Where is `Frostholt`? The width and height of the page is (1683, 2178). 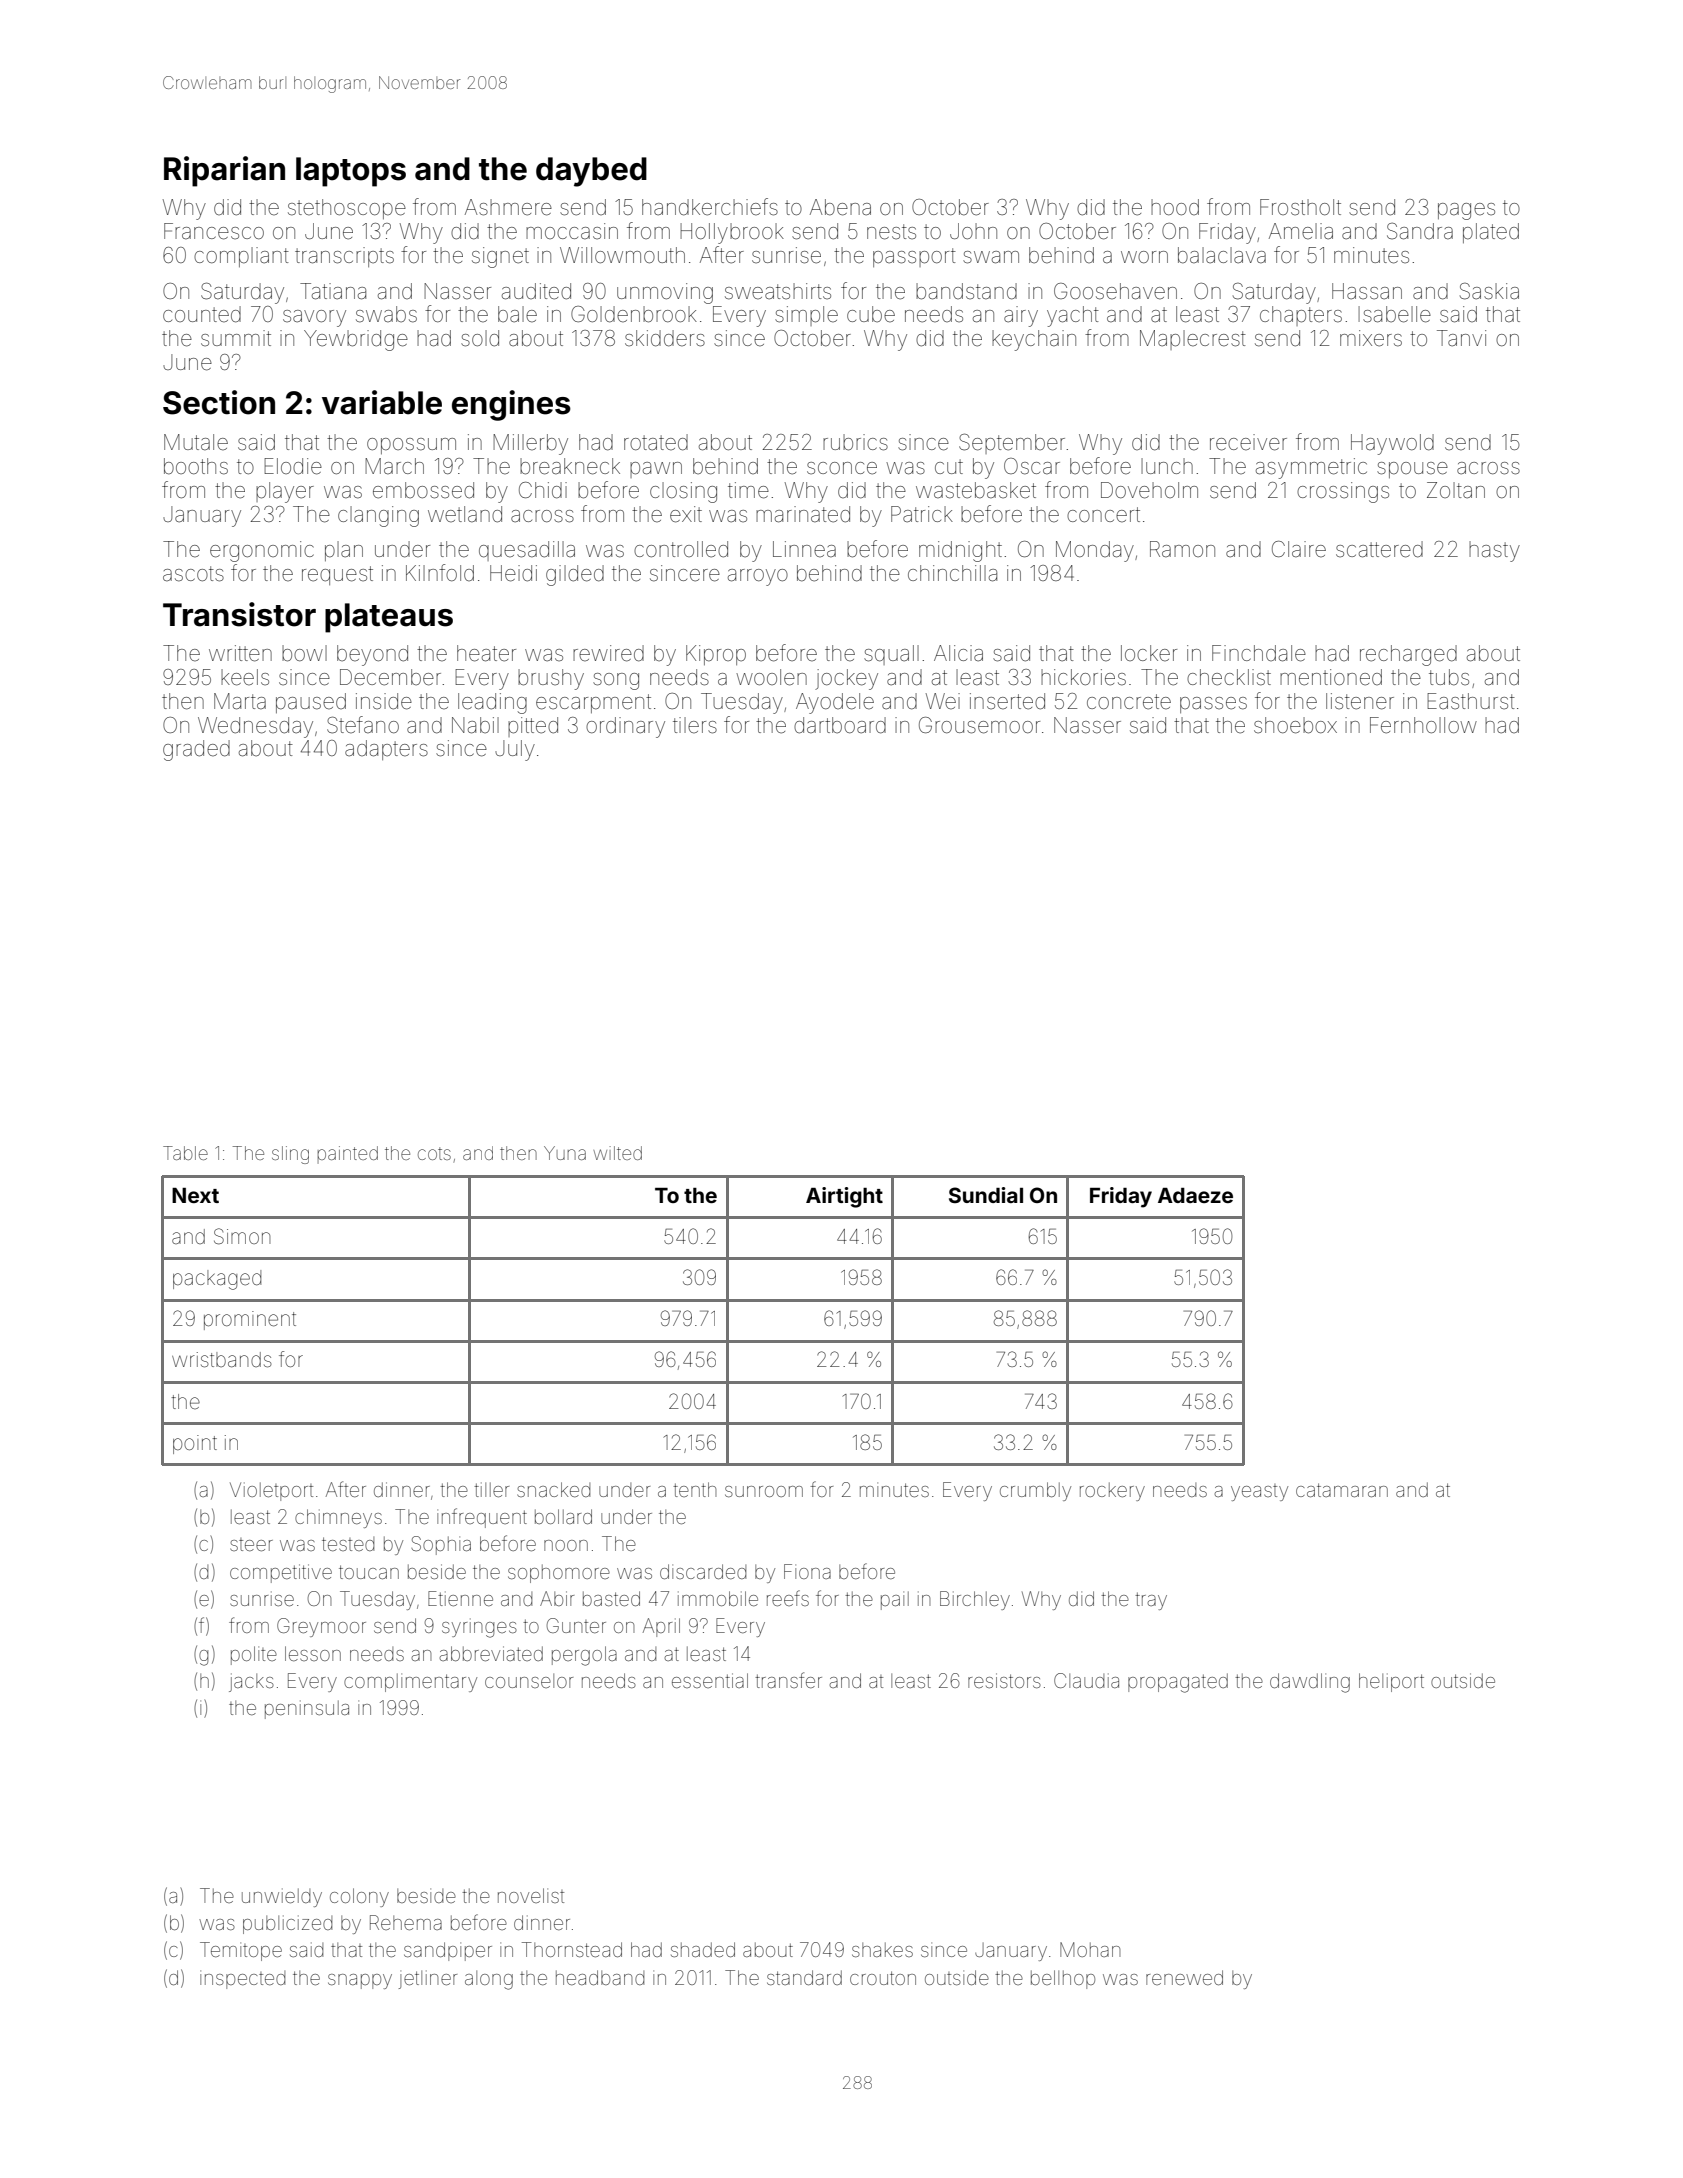 Frostholt is located at coordinates (1300, 207).
